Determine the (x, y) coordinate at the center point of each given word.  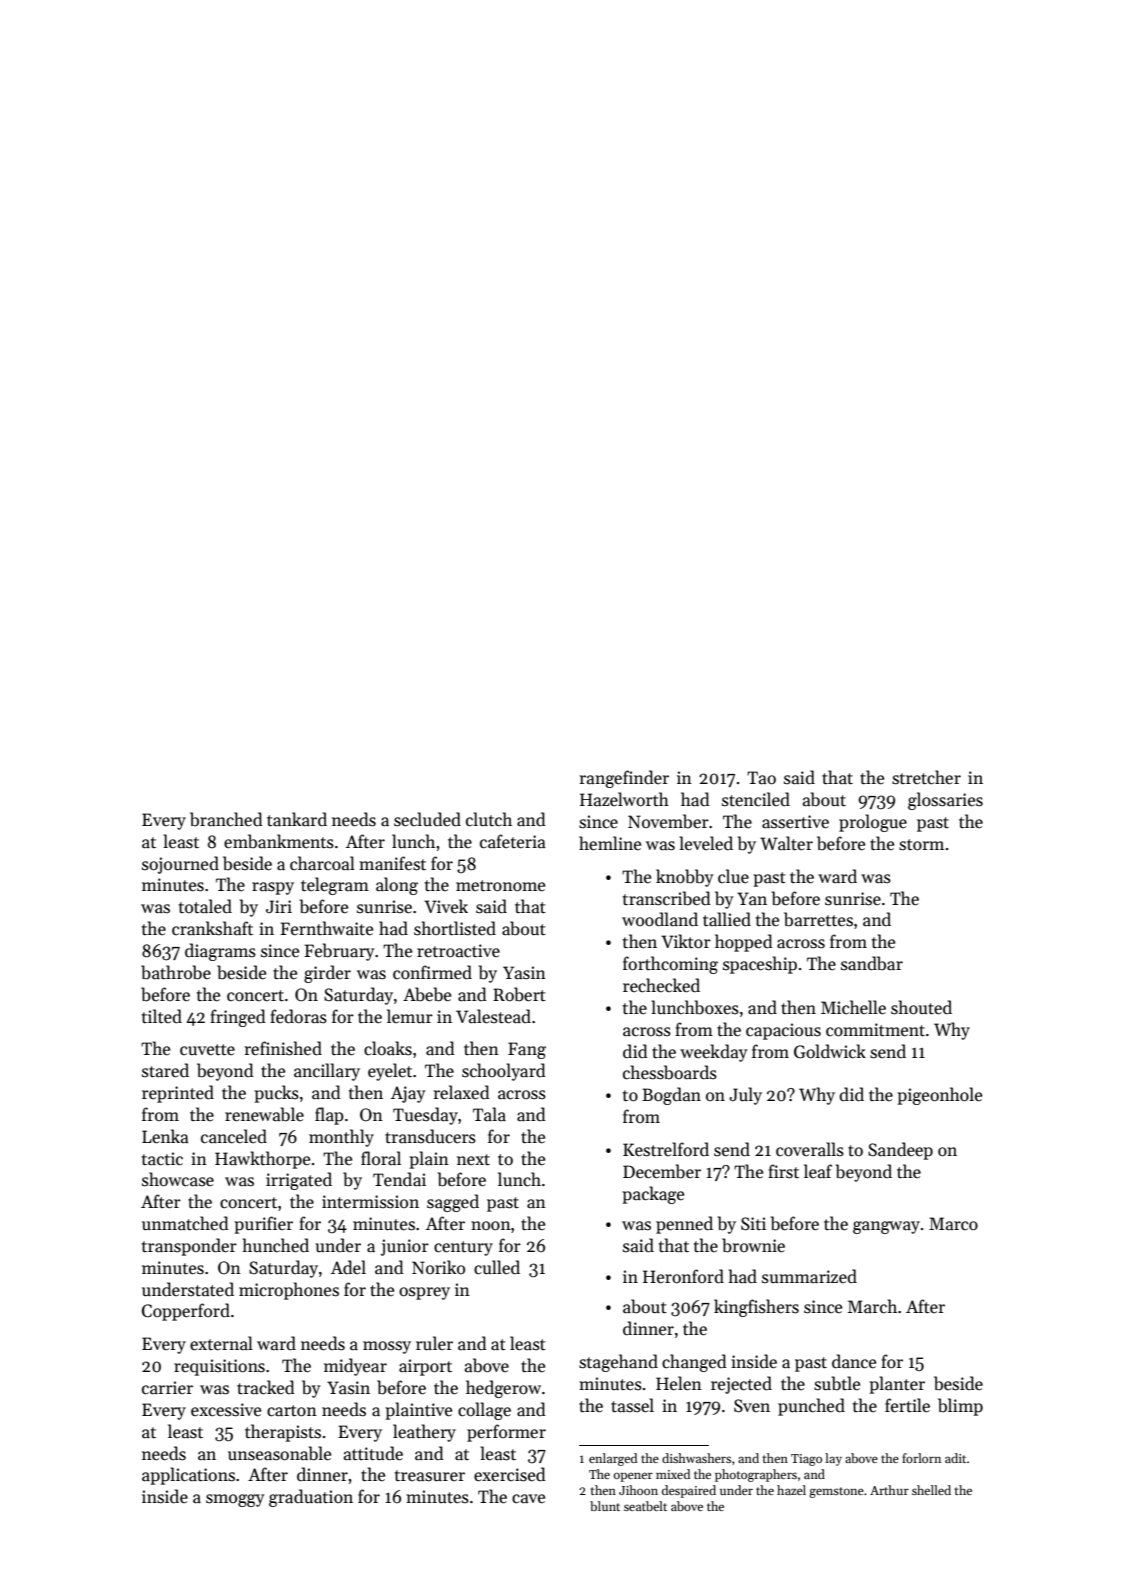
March (872, 1306)
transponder (189, 1247)
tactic (162, 1159)
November (668, 821)
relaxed (462, 1092)
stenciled (756, 799)
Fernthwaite (326, 928)
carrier (167, 1388)
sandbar (872, 963)
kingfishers (756, 1308)
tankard (297, 819)
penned (684, 1225)
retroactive (458, 951)
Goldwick (830, 1051)
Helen (679, 1383)
